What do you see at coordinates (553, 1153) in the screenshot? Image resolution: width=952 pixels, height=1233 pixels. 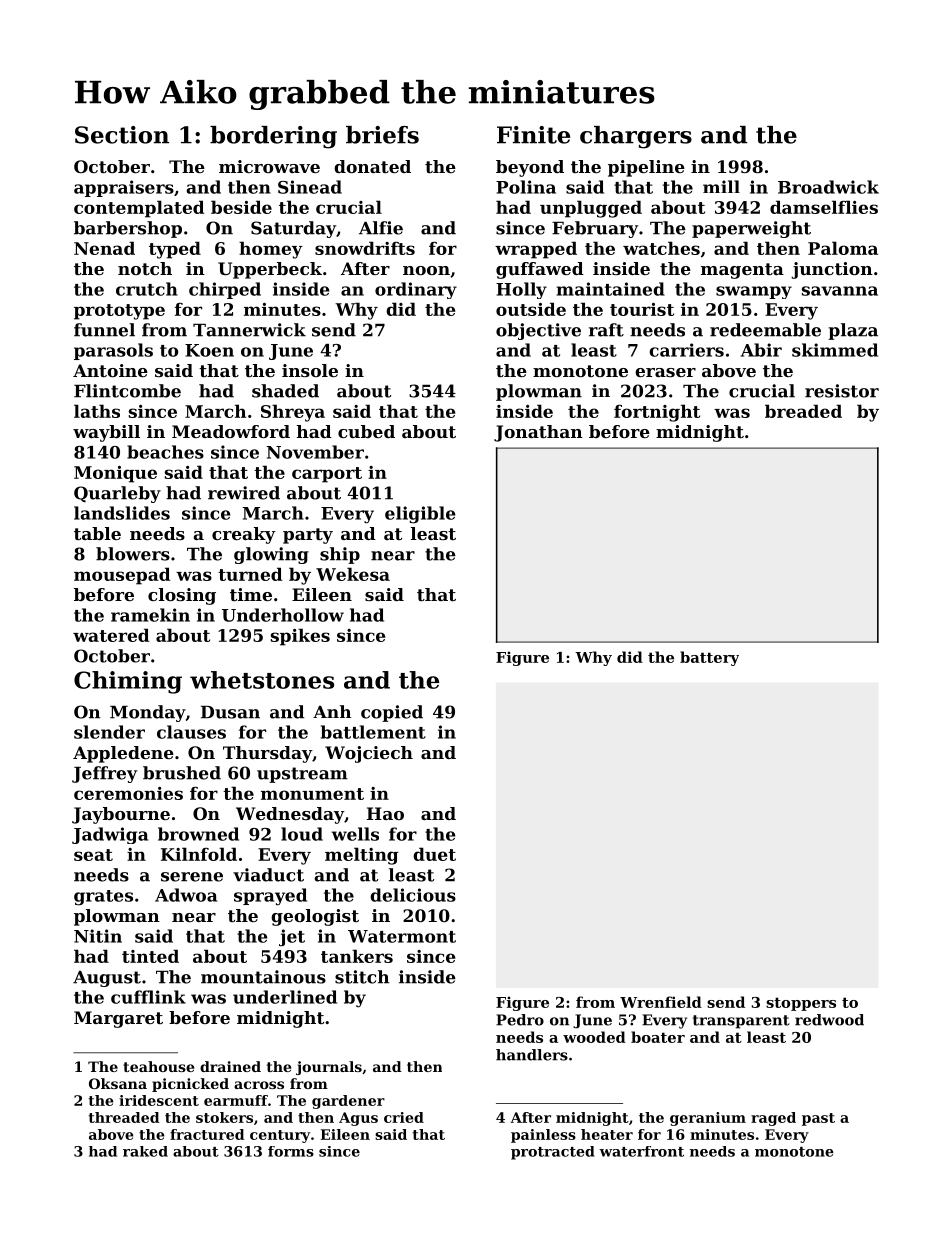 I see `protracted` at bounding box center [553, 1153].
